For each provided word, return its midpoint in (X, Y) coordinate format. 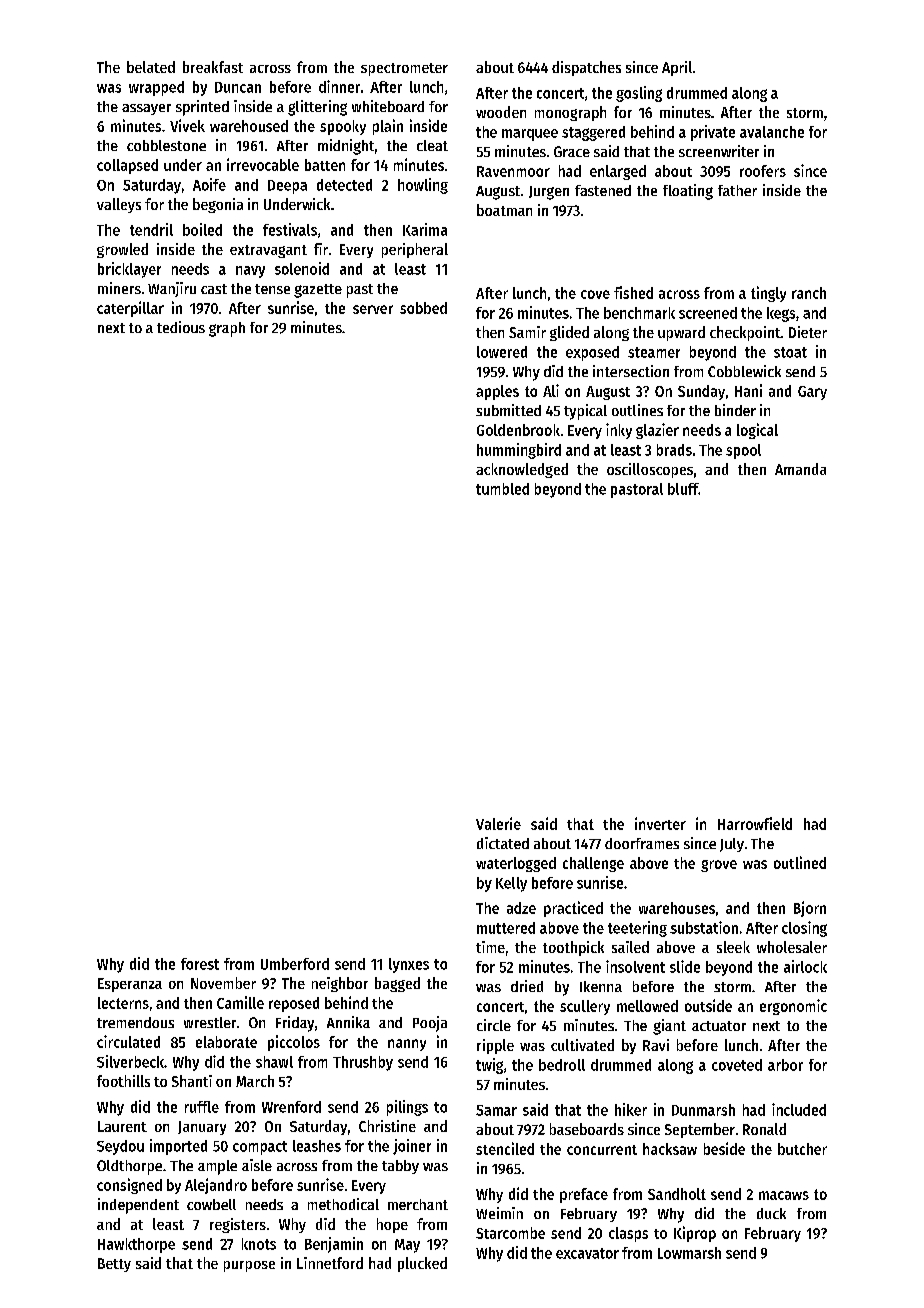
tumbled (502, 489)
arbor (785, 1065)
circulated (128, 1041)
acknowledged (522, 470)
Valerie (498, 823)
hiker (631, 1109)
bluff (683, 489)
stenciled (505, 1148)
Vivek (187, 125)
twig (489, 1066)
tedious (181, 327)
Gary (812, 393)
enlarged (618, 172)
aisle (257, 1165)
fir (321, 249)
